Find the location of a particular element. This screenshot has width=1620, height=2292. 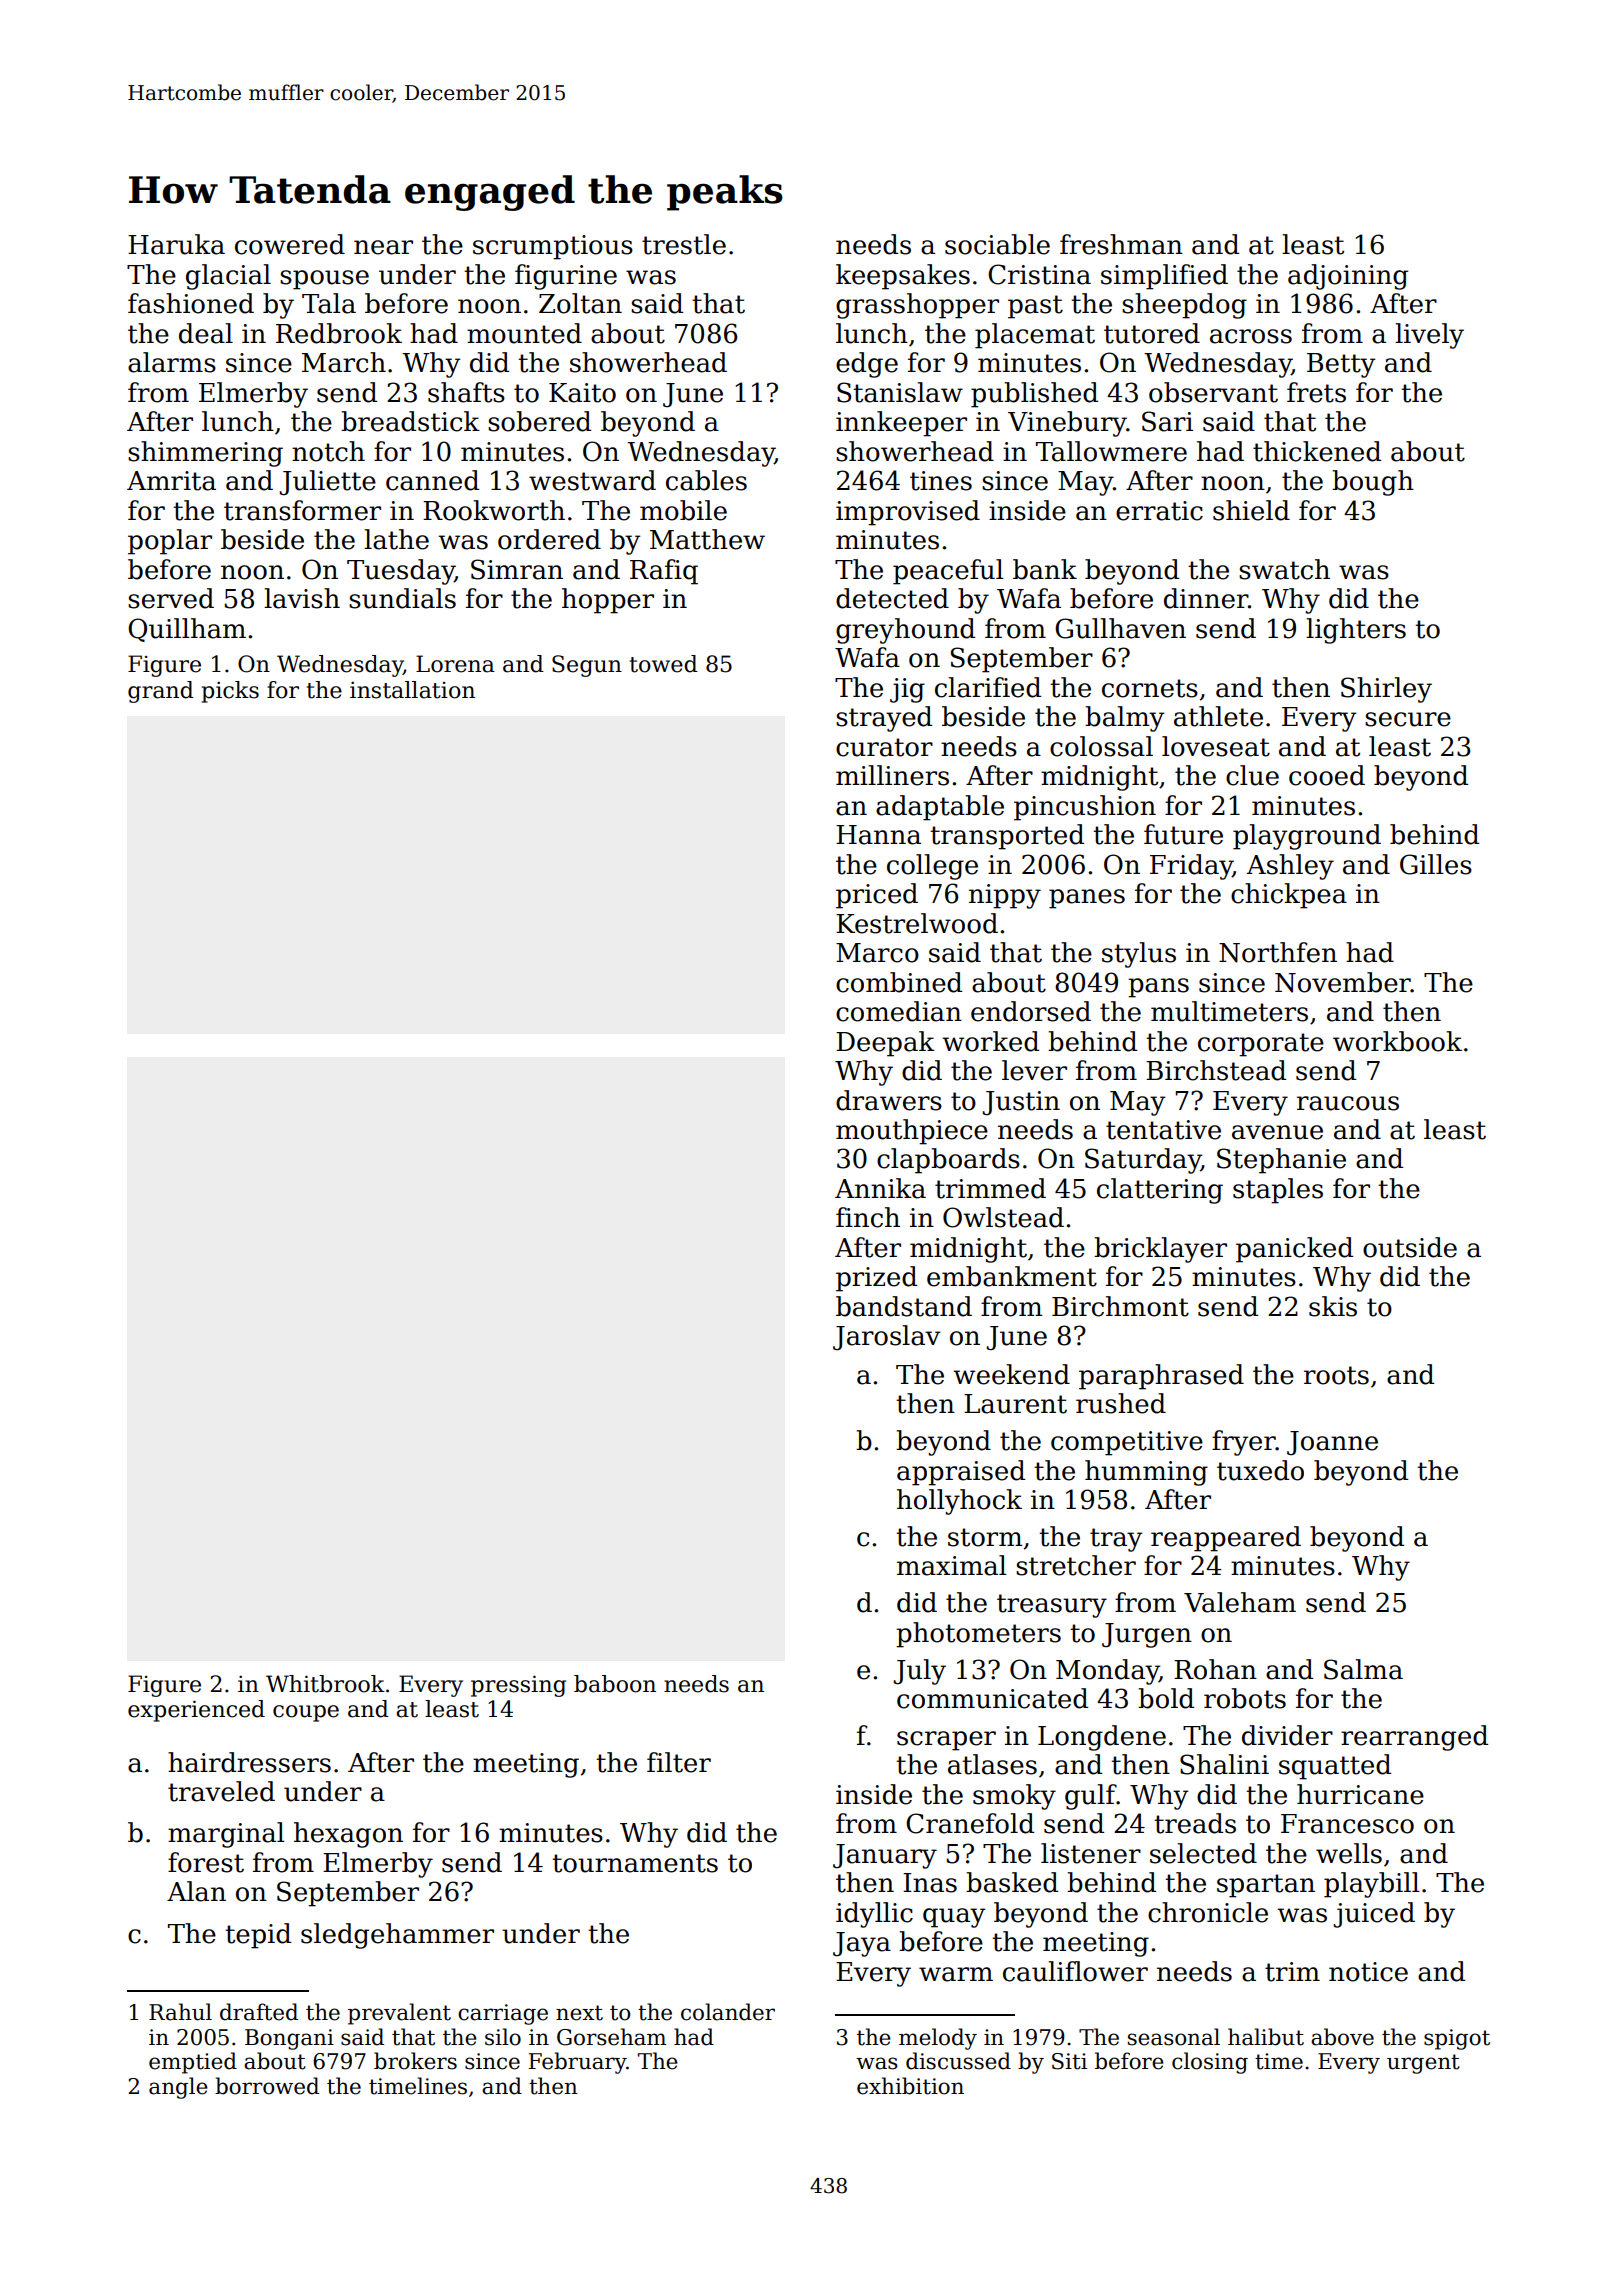

adjoining is located at coordinates (1348, 277).
